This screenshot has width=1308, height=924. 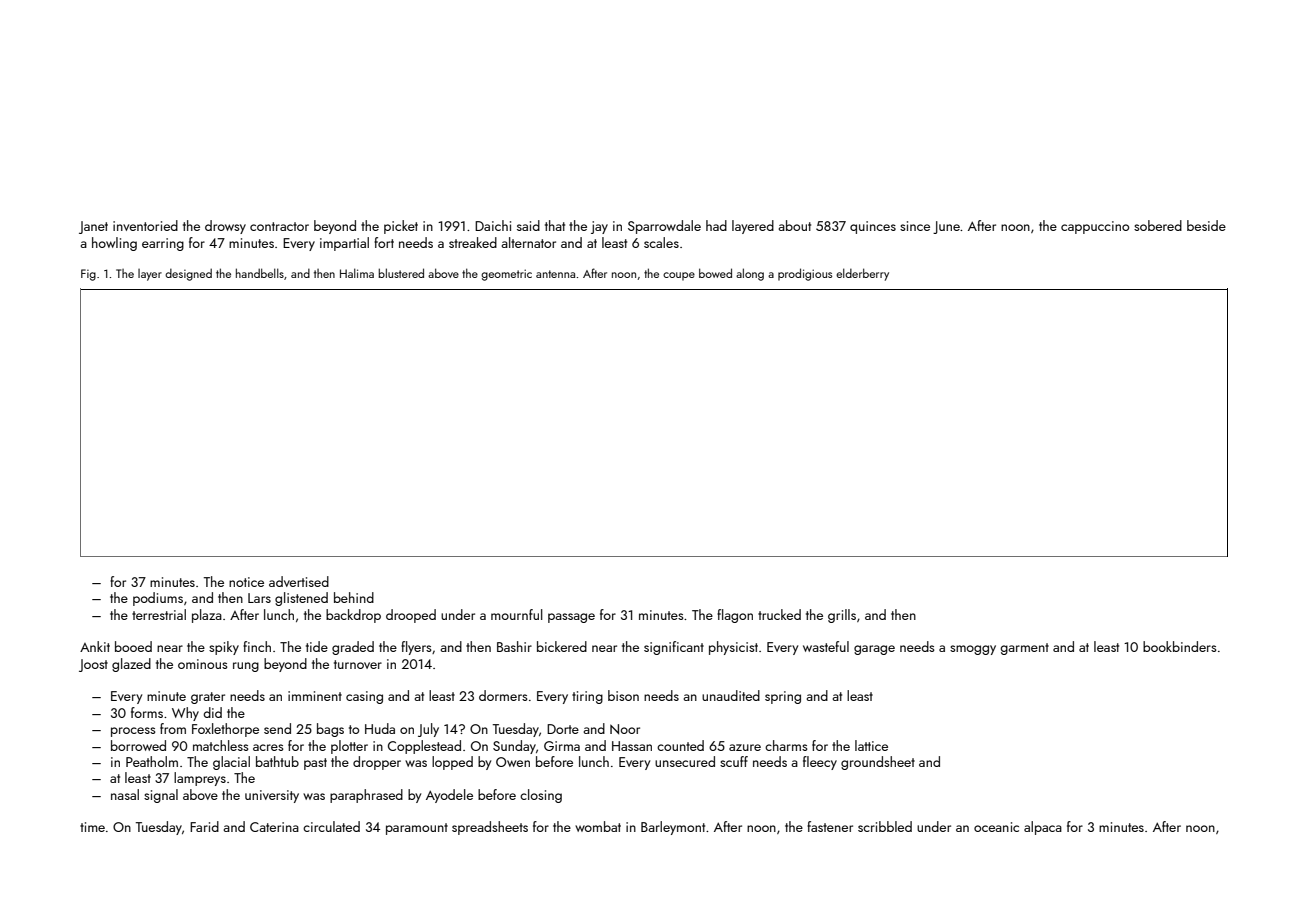 I want to click on inventoried, so click(x=145, y=225).
